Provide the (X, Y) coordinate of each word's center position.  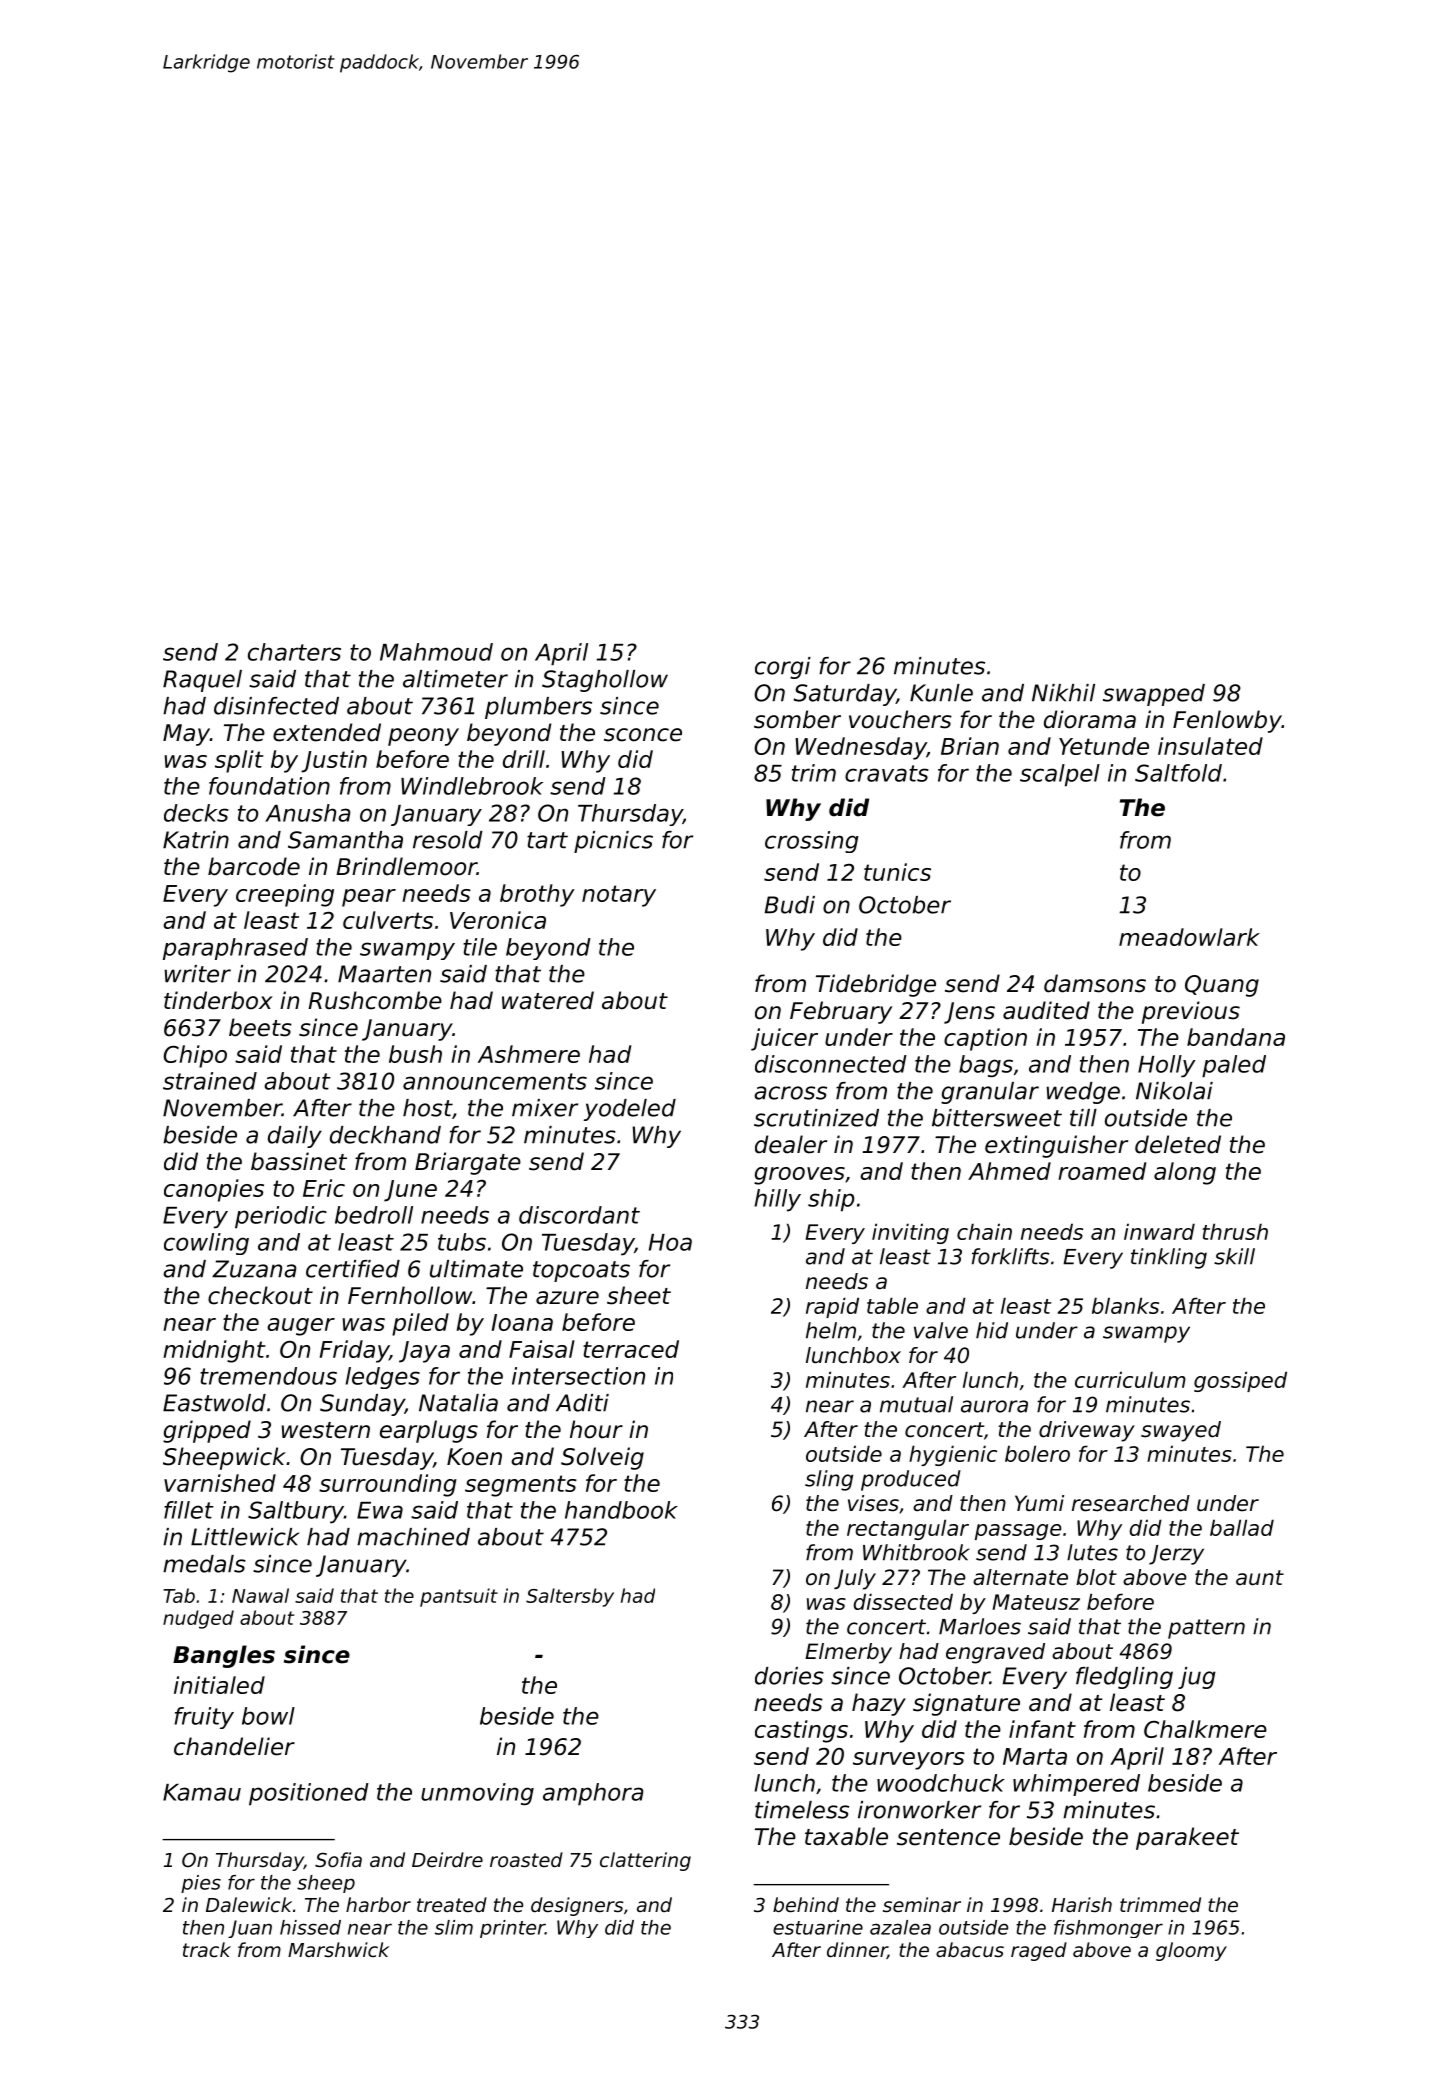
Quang (1222, 986)
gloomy (1191, 1951)
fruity (204, 1718)
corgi (783, 668)
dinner (857, 1950)
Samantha (345, 840)
